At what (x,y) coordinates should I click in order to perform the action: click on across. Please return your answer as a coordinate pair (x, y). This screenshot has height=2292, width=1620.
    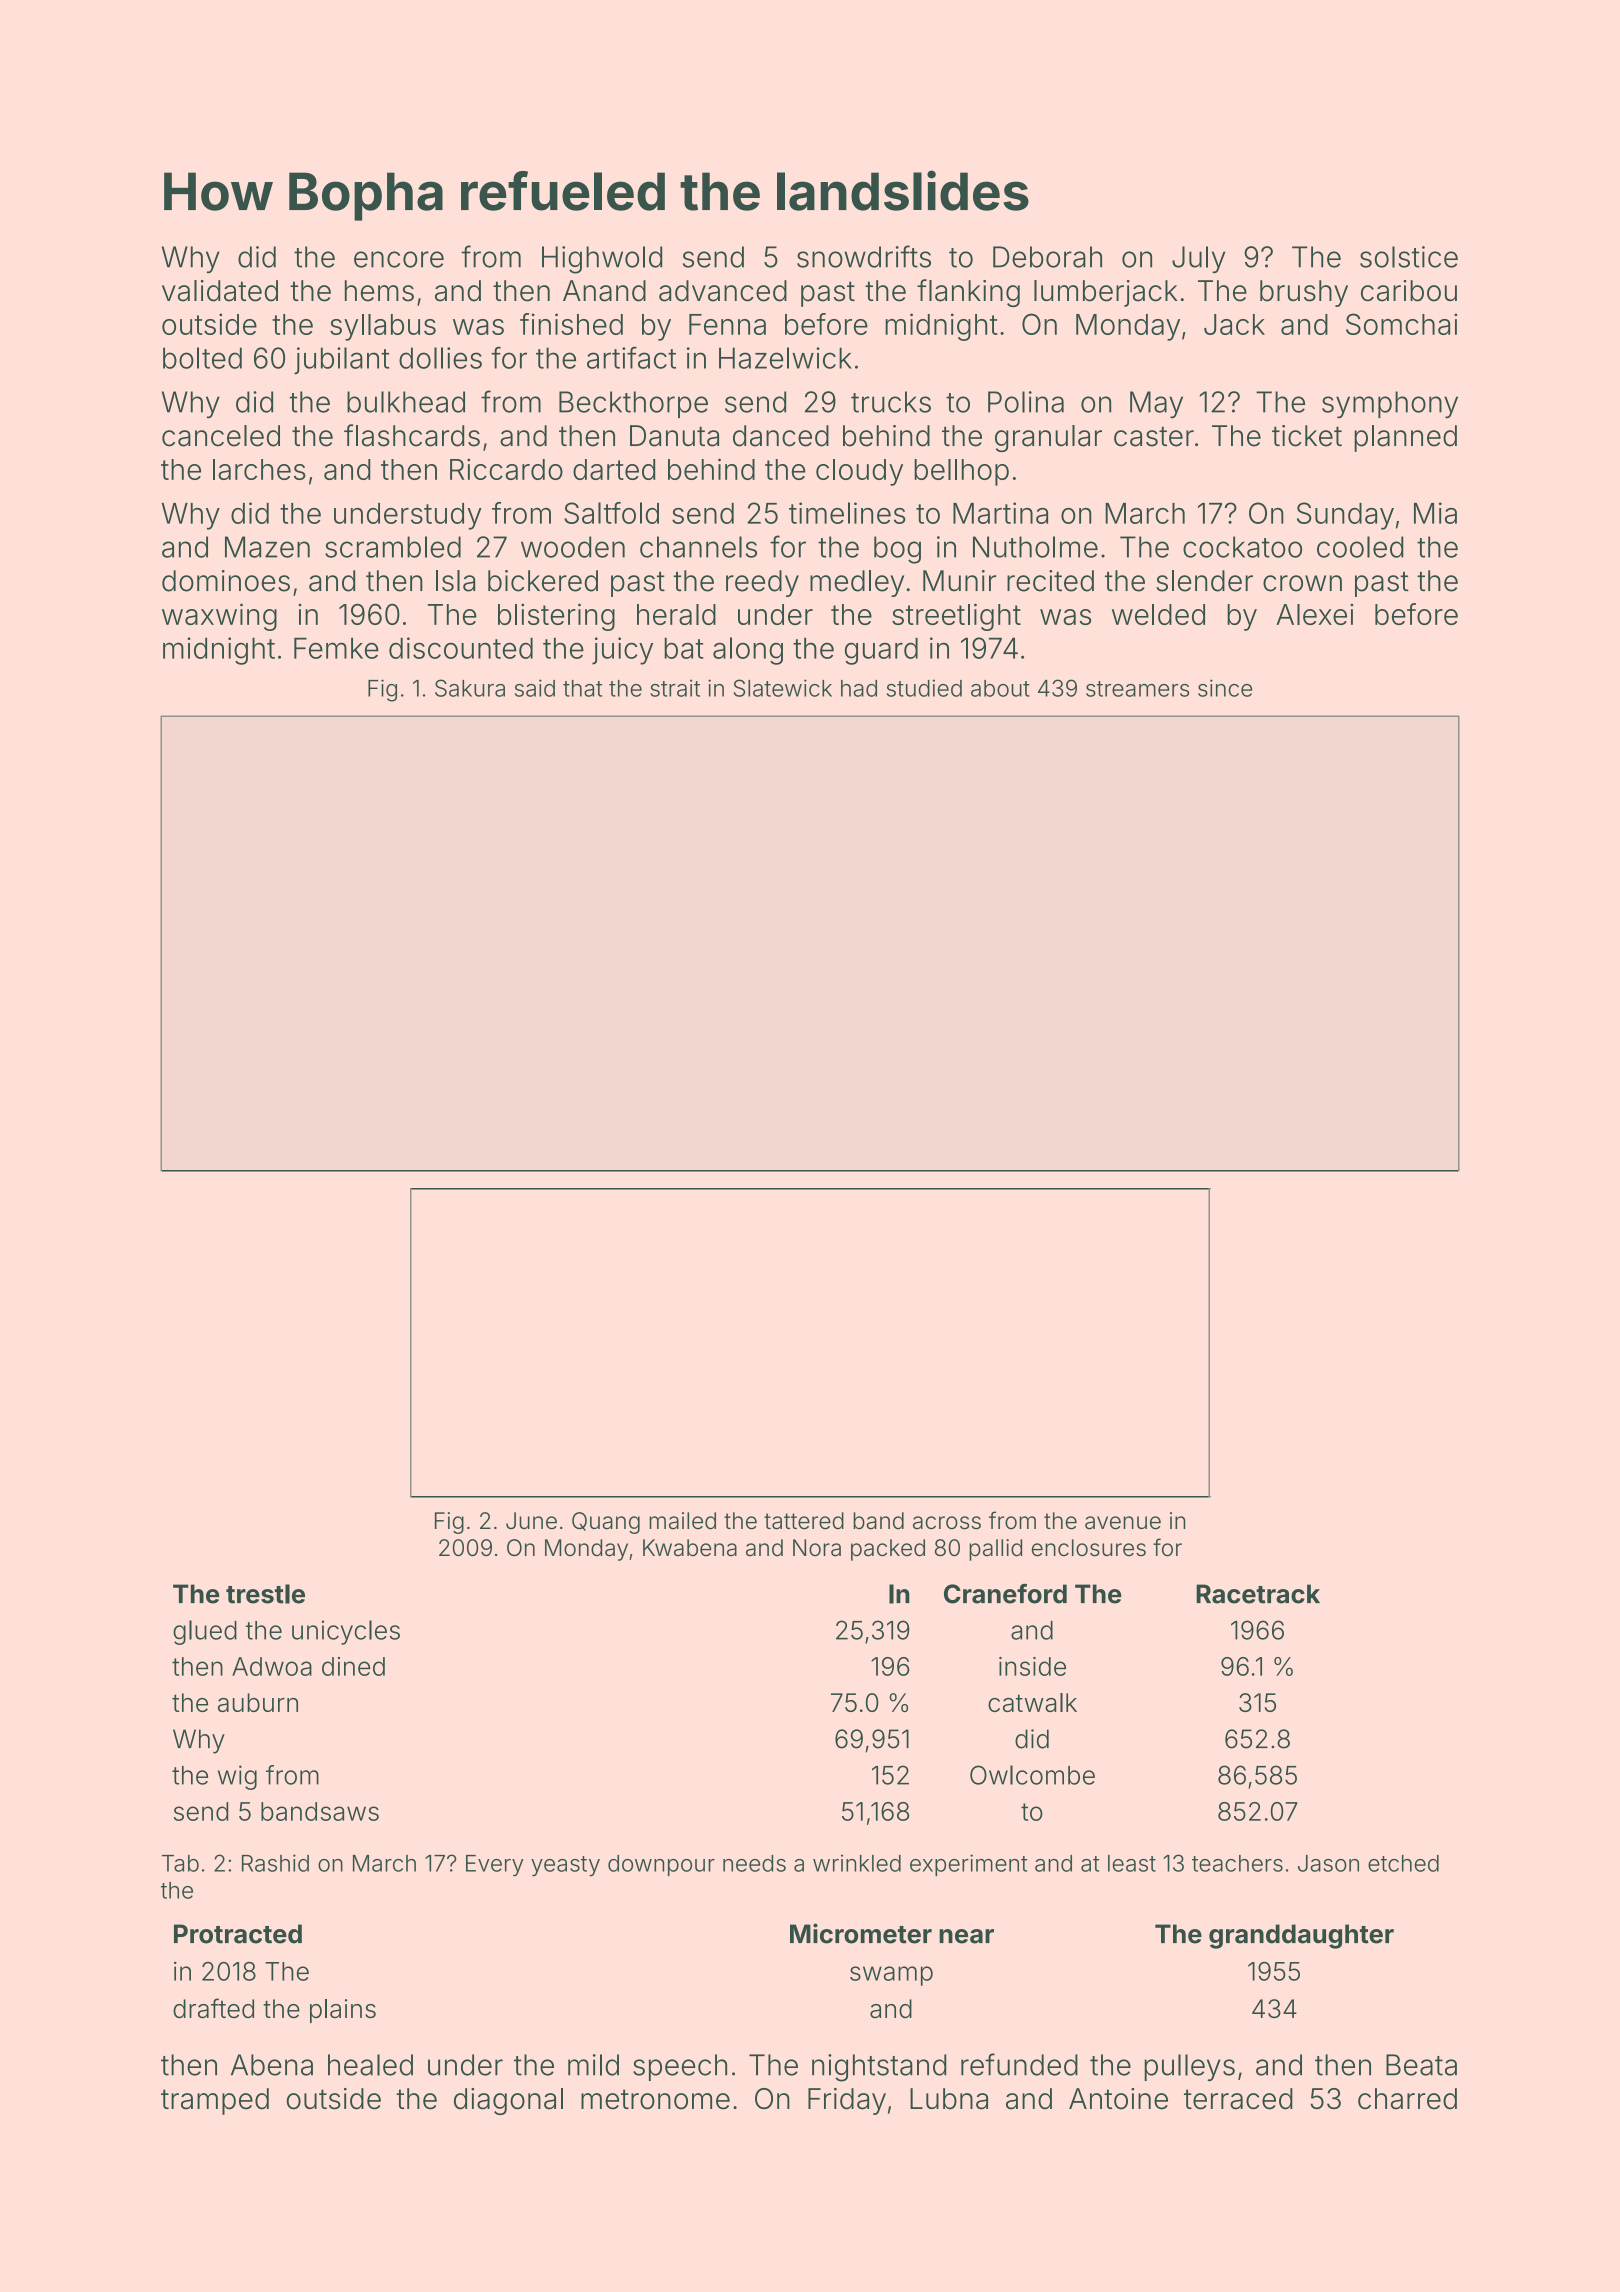
    Looking at the image, I should click on (947, 1523).
